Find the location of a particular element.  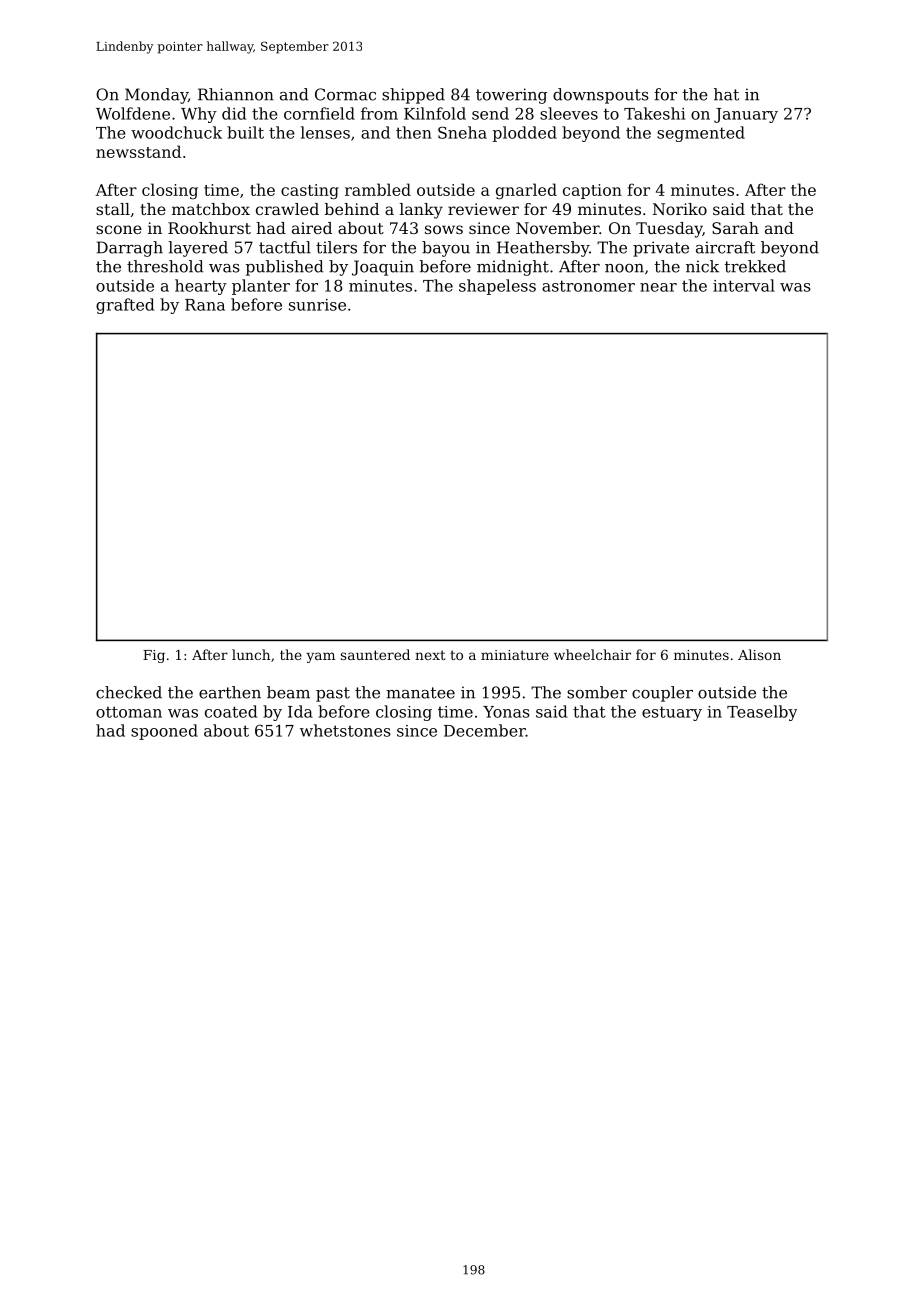

near is located at coordinates (658, 287).
